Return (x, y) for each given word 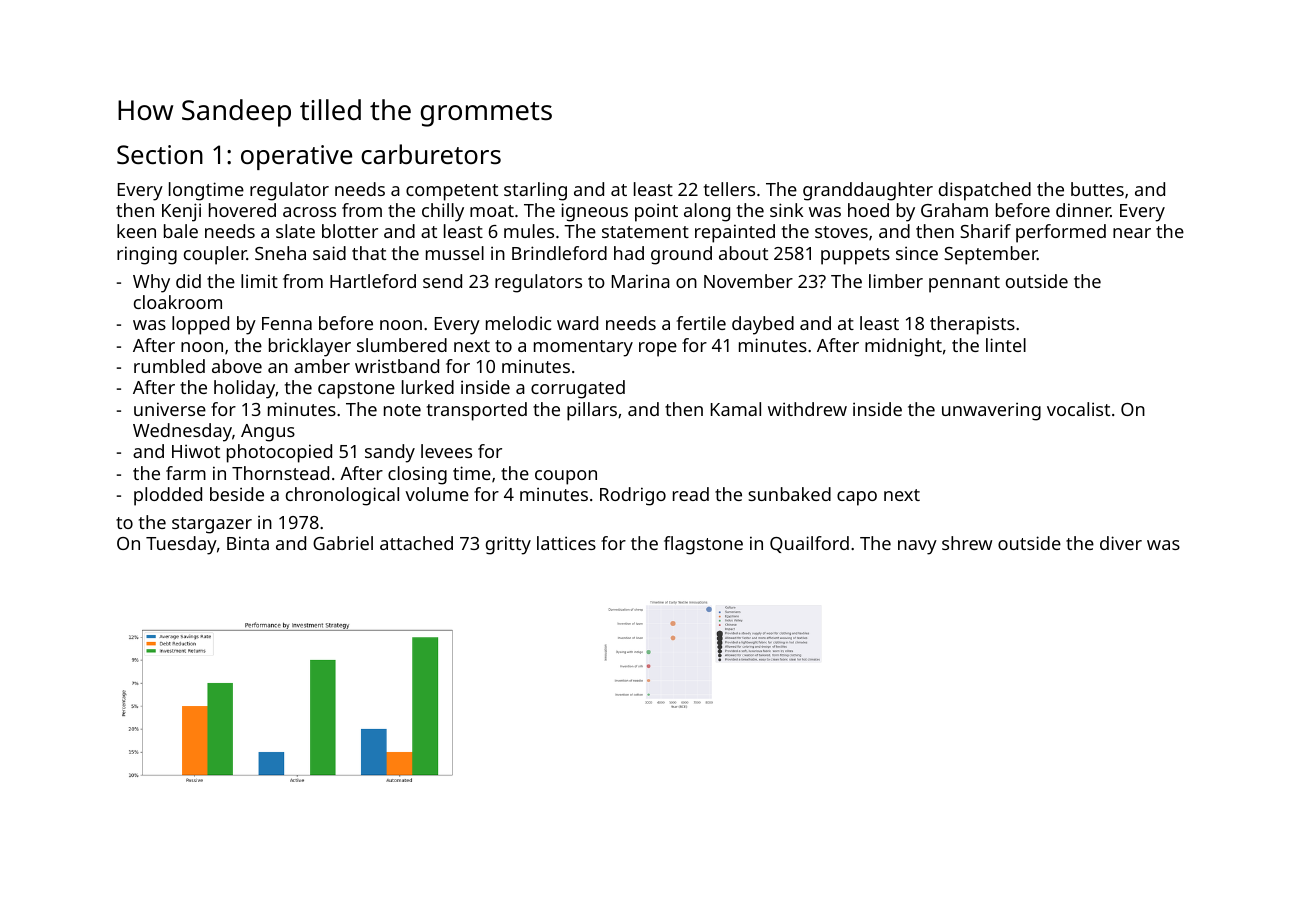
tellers (729, 189)
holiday (245, 389)
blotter (350, 231)
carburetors (431, 154)
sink (786, 210)
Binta (248, 543)
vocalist (1078, 409)
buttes (1097, 189)
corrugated (578, 389)
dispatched (985, 191)
